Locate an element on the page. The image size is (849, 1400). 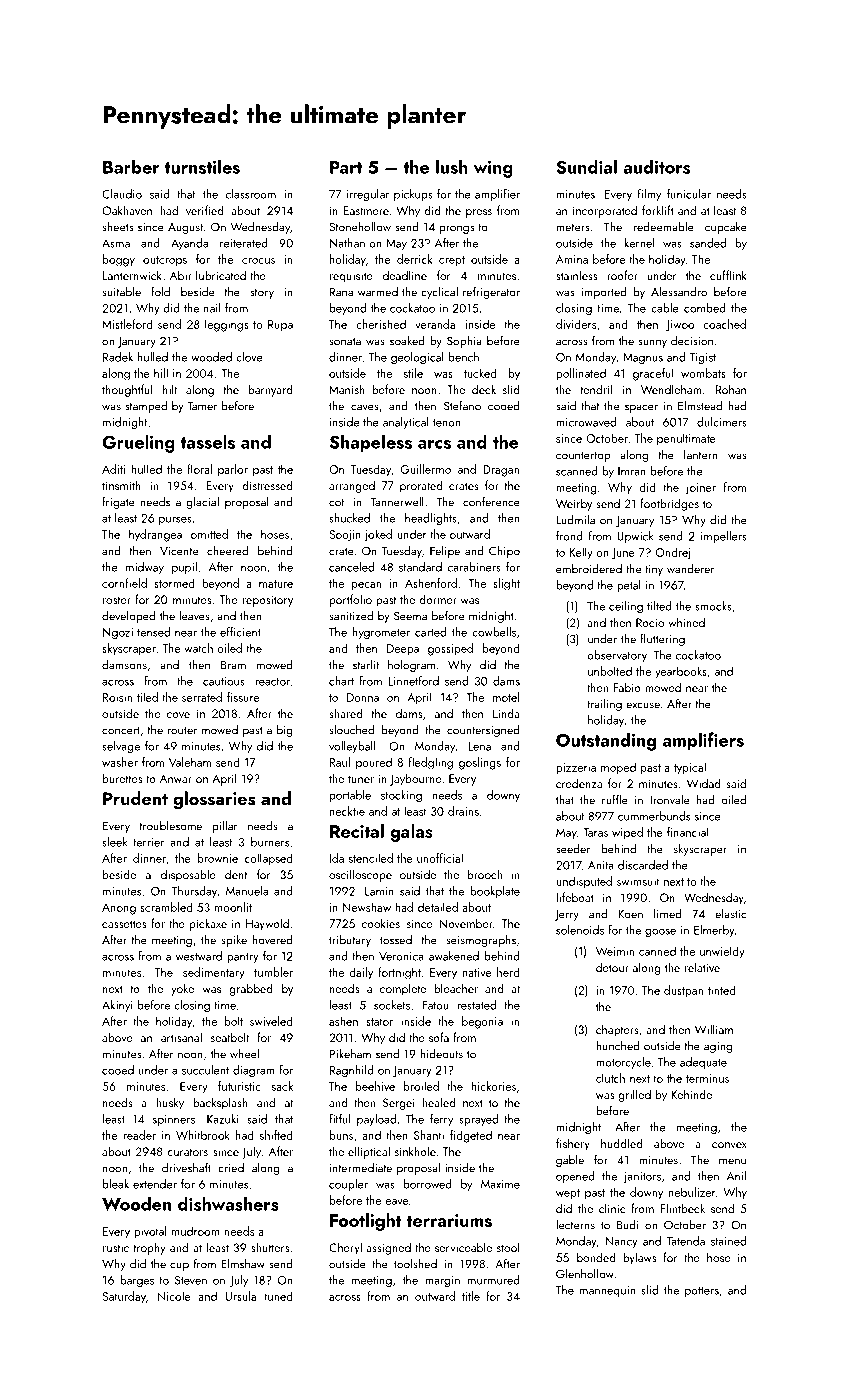
typical is located at coordinates (690, 768).
